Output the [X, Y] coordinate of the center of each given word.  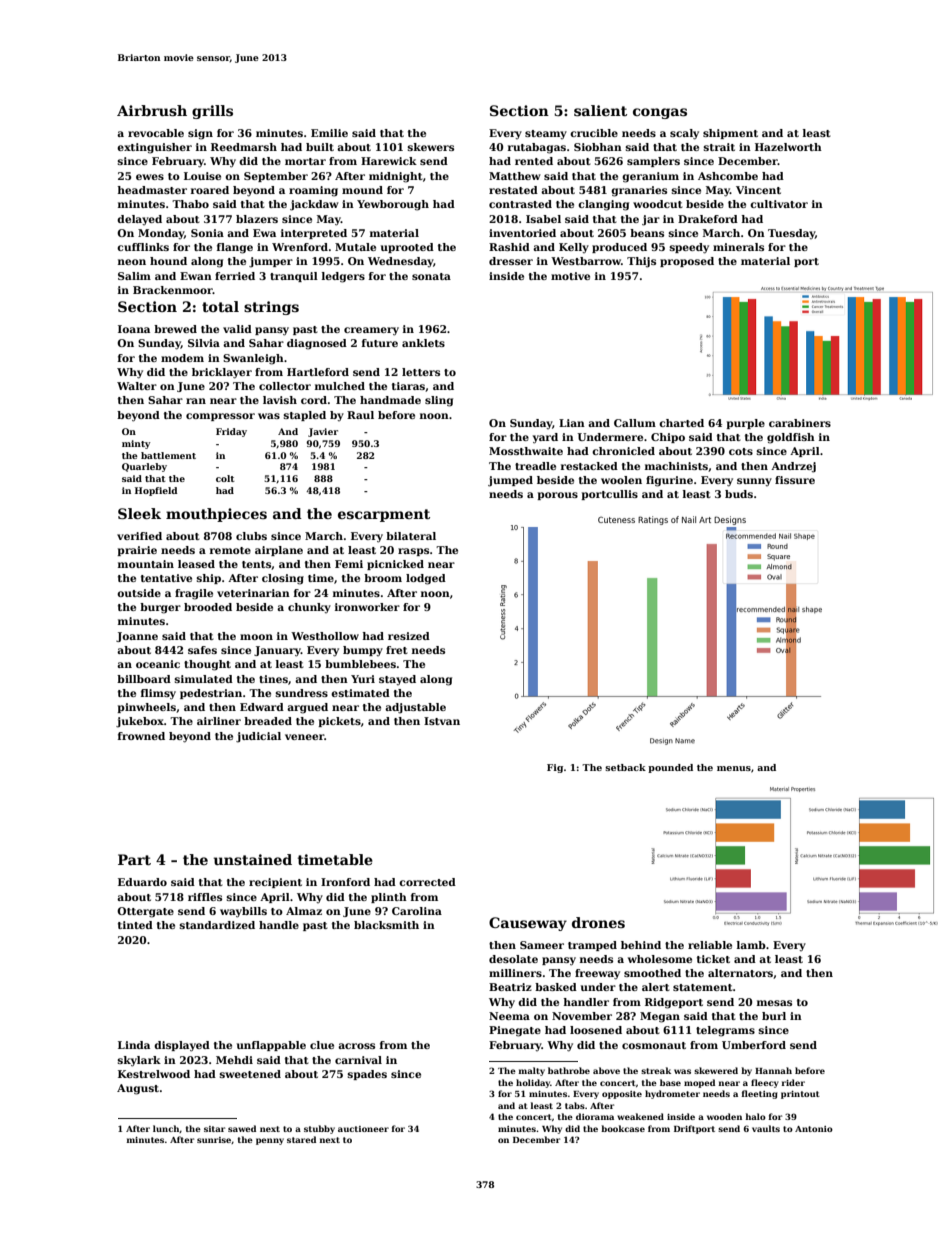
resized [409, 636]
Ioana [134, 329]
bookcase [623, 1128]
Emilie [329, 133]
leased [196, 564]
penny [270, 1141]
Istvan [442, 721]
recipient [275, 883]
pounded [670, 768]
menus [734, 768]
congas [660, 113]
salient [600, 110]
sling [439, 401]
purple [745, 424]
